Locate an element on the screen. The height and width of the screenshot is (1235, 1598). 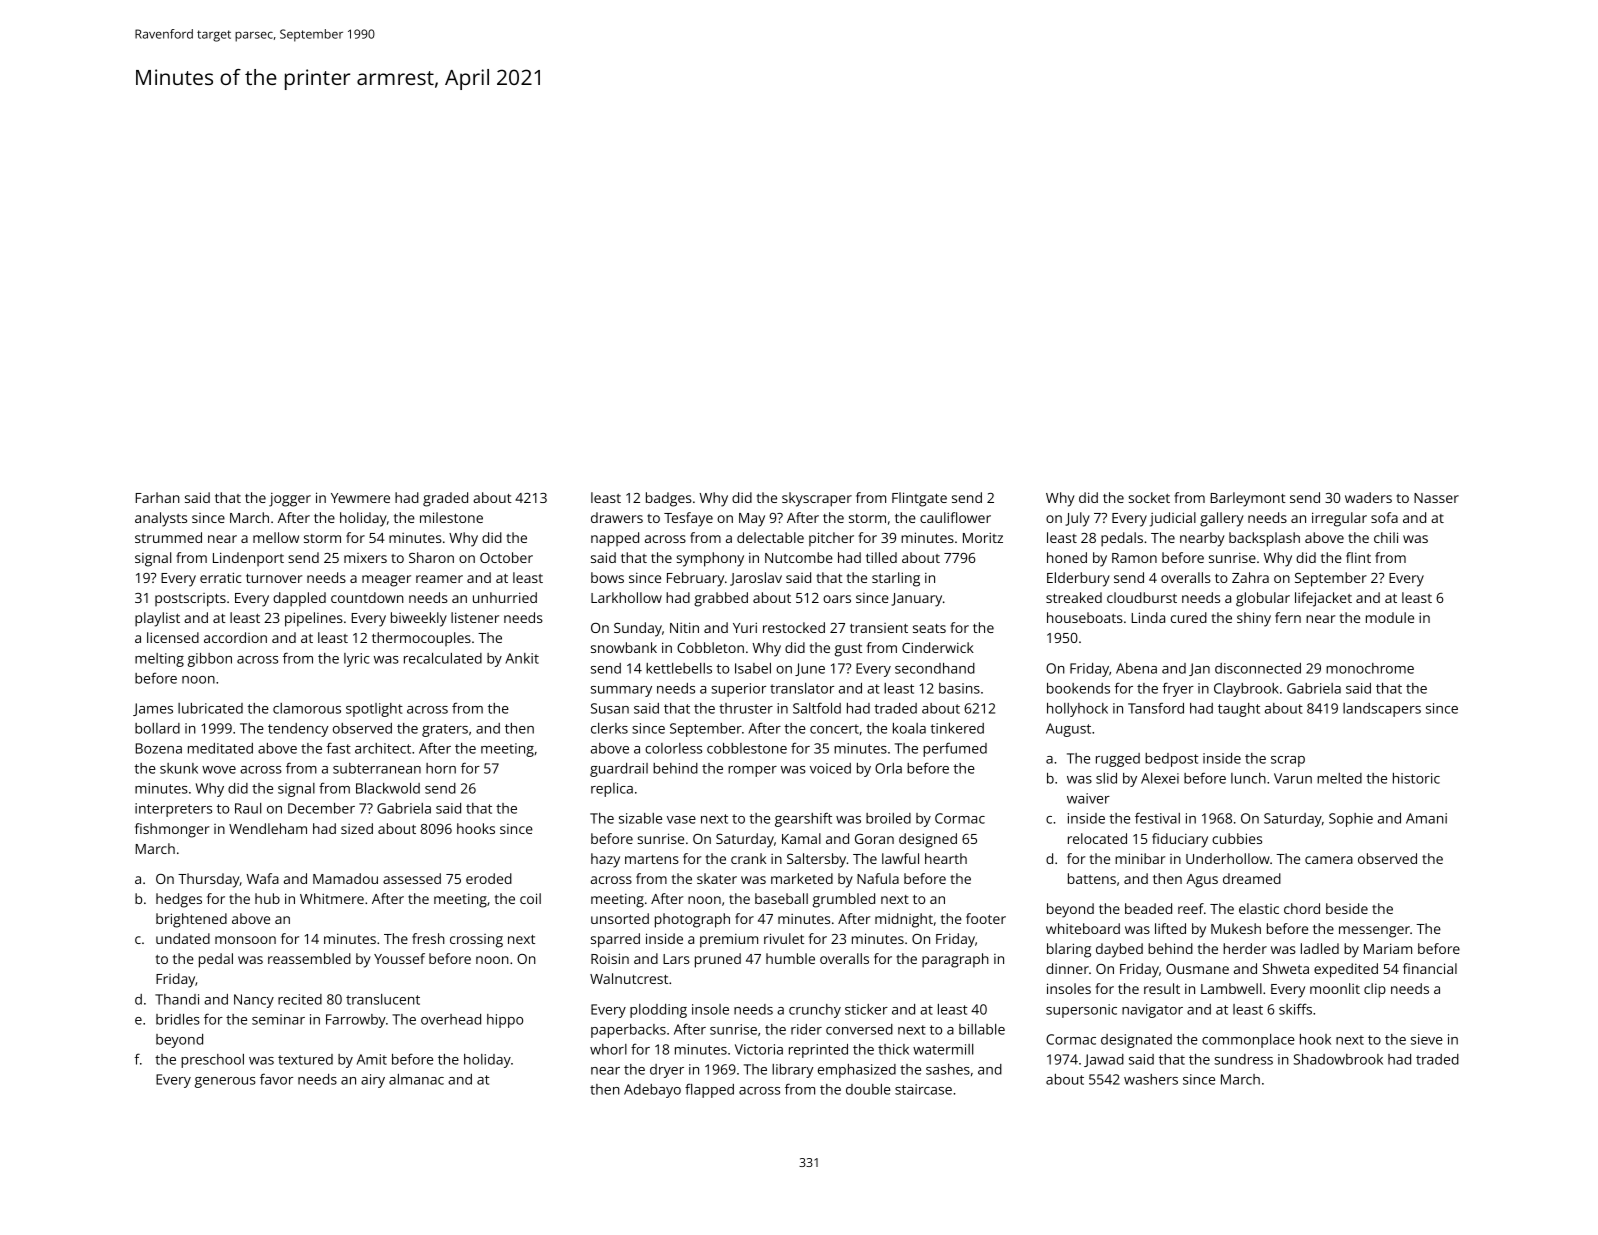
playlist is located at coordinates (157, 619).
